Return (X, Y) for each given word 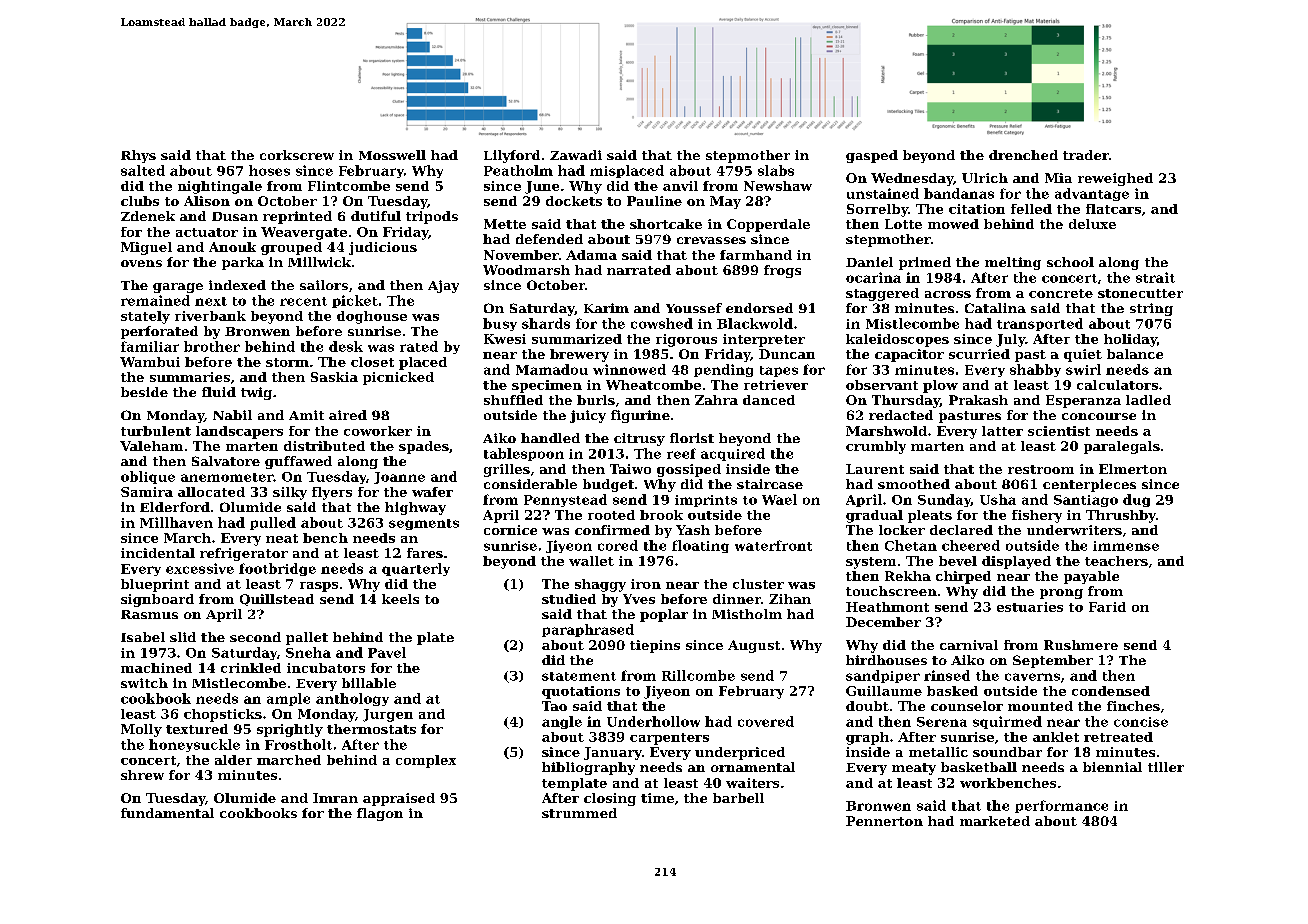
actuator (207, 232)
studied (569, 599)
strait (1155, 277)
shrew (142, 775)
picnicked (398, 378)
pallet (307, 638)
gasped (872, 156)
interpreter (764, 340)
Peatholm (518, 170)
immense (1126, 546)
